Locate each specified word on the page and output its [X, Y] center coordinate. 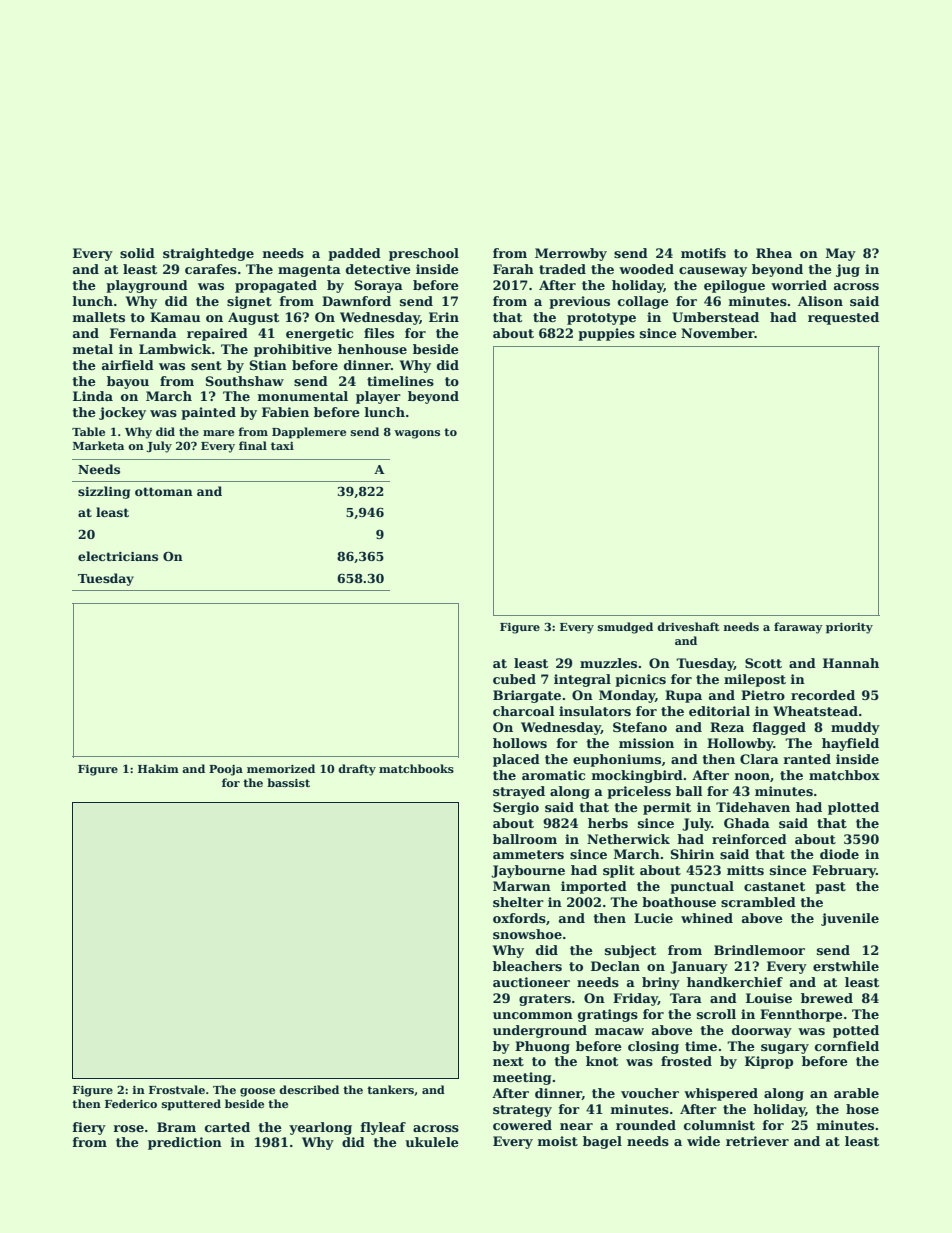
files [379, 333]
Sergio [516, 808]
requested [843, 318]
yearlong [320, 1128]
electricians [118, 556]
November [718, 333]
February [844, 871]
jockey [122, 413]
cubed [514, 679]
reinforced [749, 839]
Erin [444, 317]
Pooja [226, 770]
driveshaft [688, 626]
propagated [276, 286]
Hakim [158, 768]
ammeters [528, 854]
